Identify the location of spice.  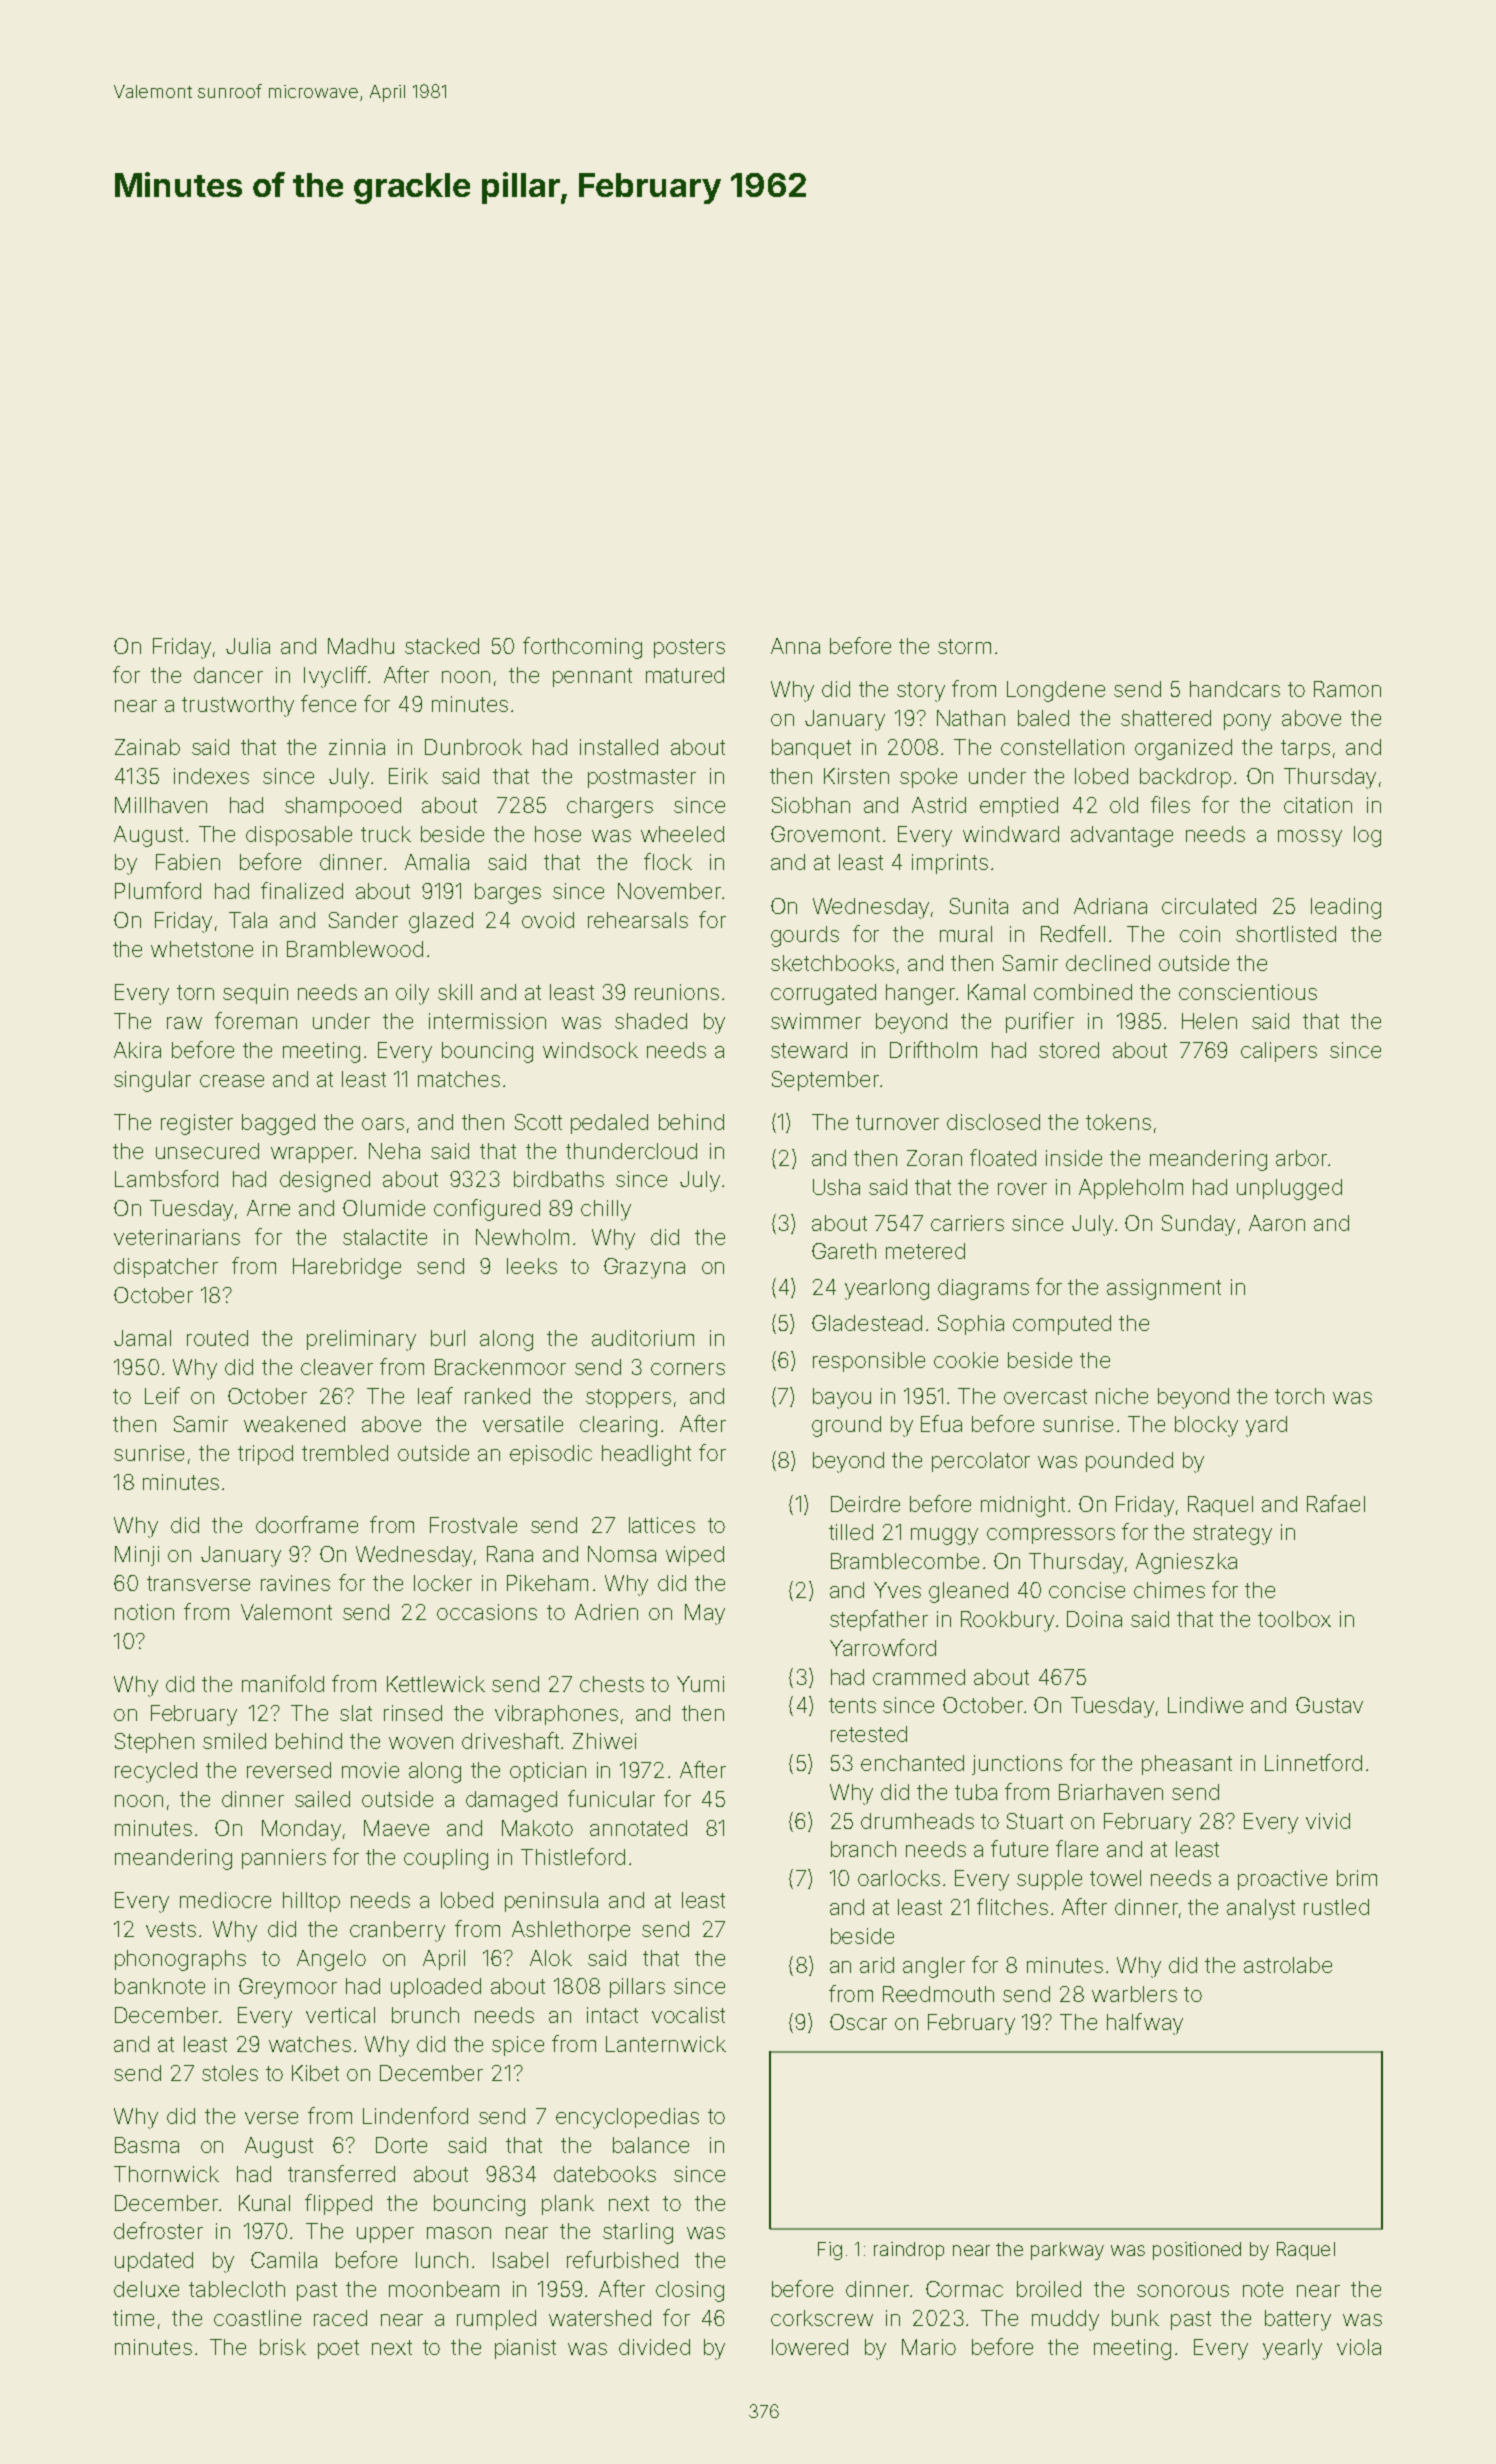
(518, 2046).
